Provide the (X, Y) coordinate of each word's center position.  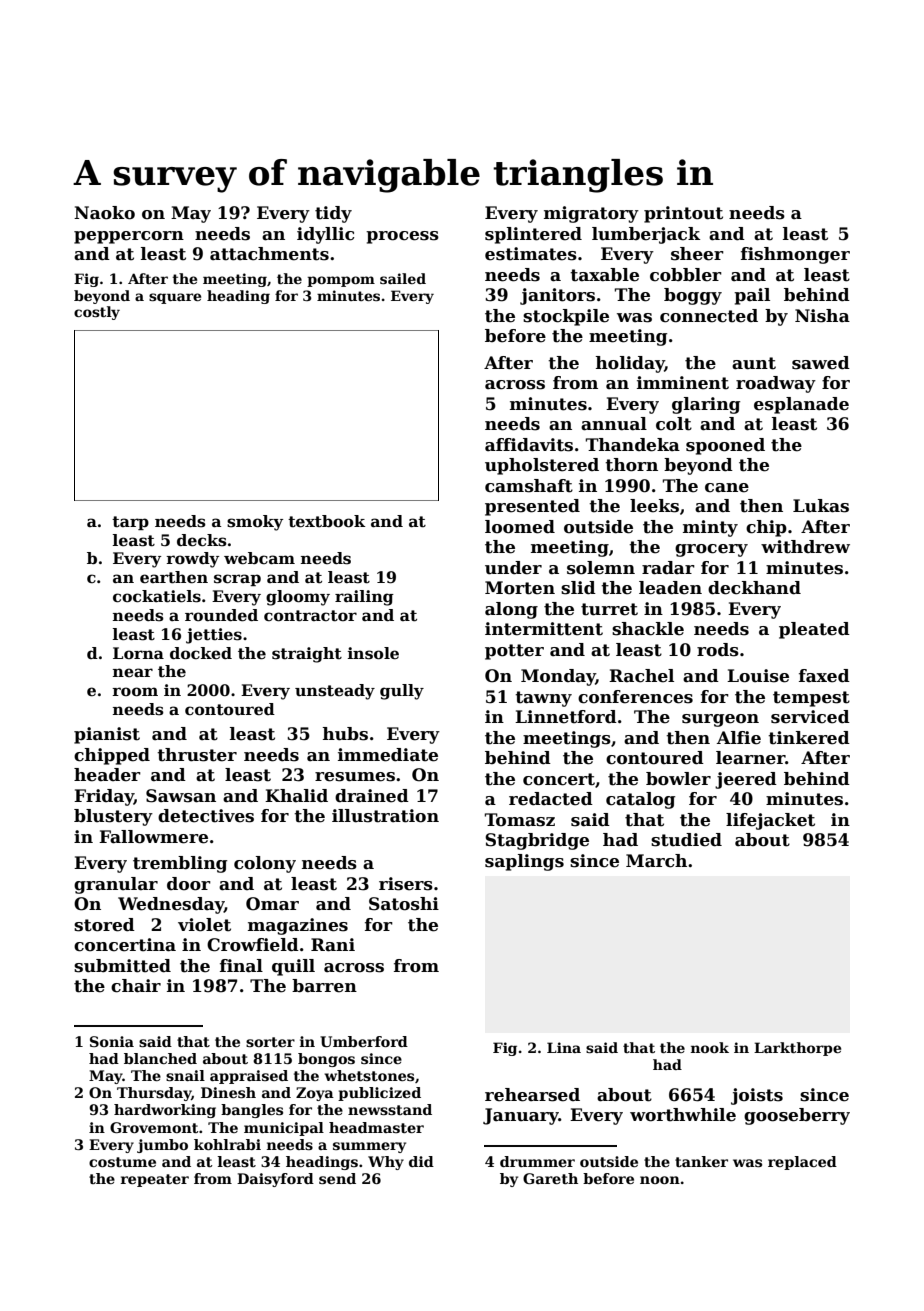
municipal (284, 1129)
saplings (524, 862)
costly (97, 313)
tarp (130, 523)
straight (307, 655)
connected (709, 316)
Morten (520, 588)
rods (718, 650)
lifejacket (770, 821)
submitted (122, 966)
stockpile (566, 317)
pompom (341, 281)
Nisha (822, 316)
